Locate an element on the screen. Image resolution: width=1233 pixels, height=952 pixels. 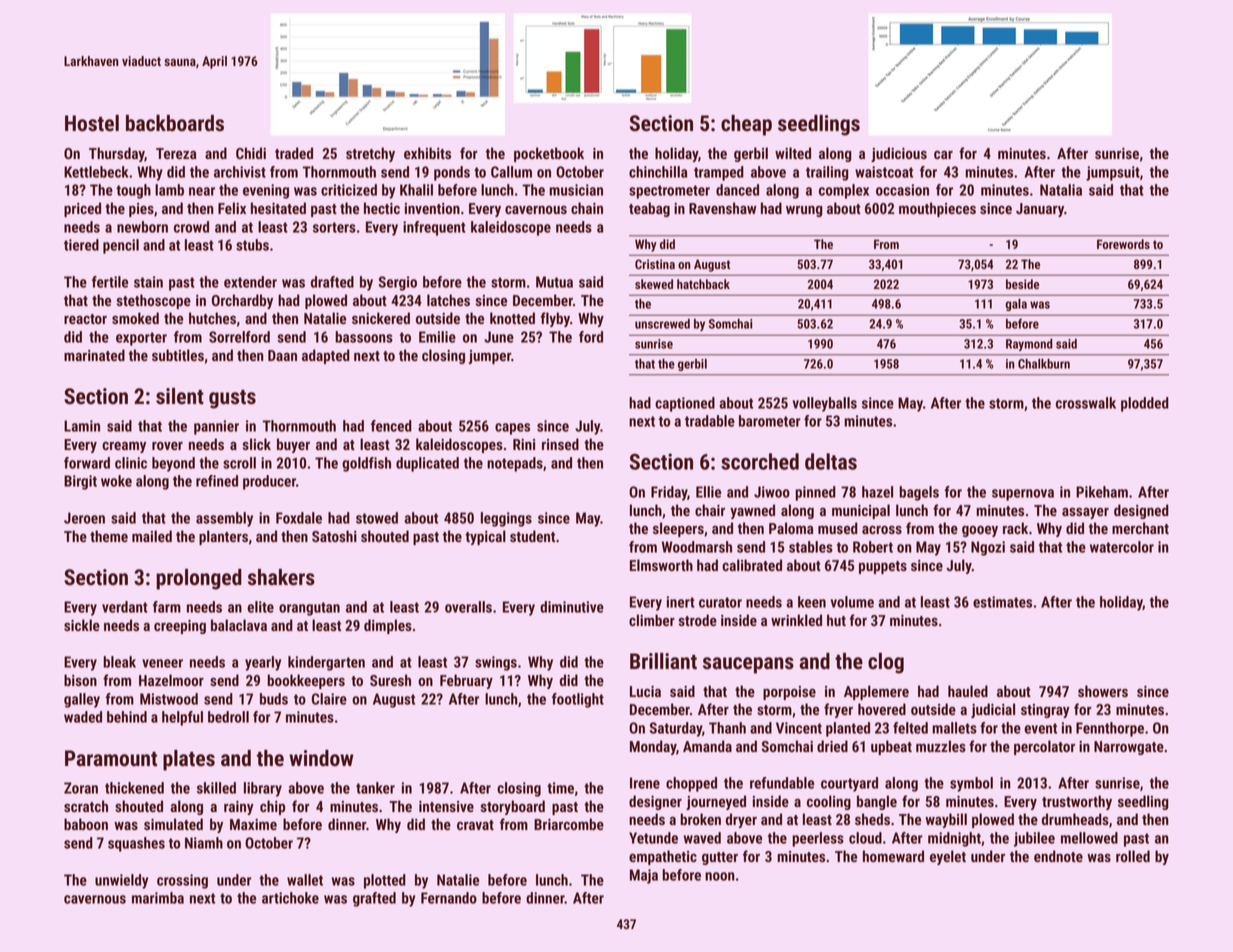
lamb is located at coordinates (169, 190).
